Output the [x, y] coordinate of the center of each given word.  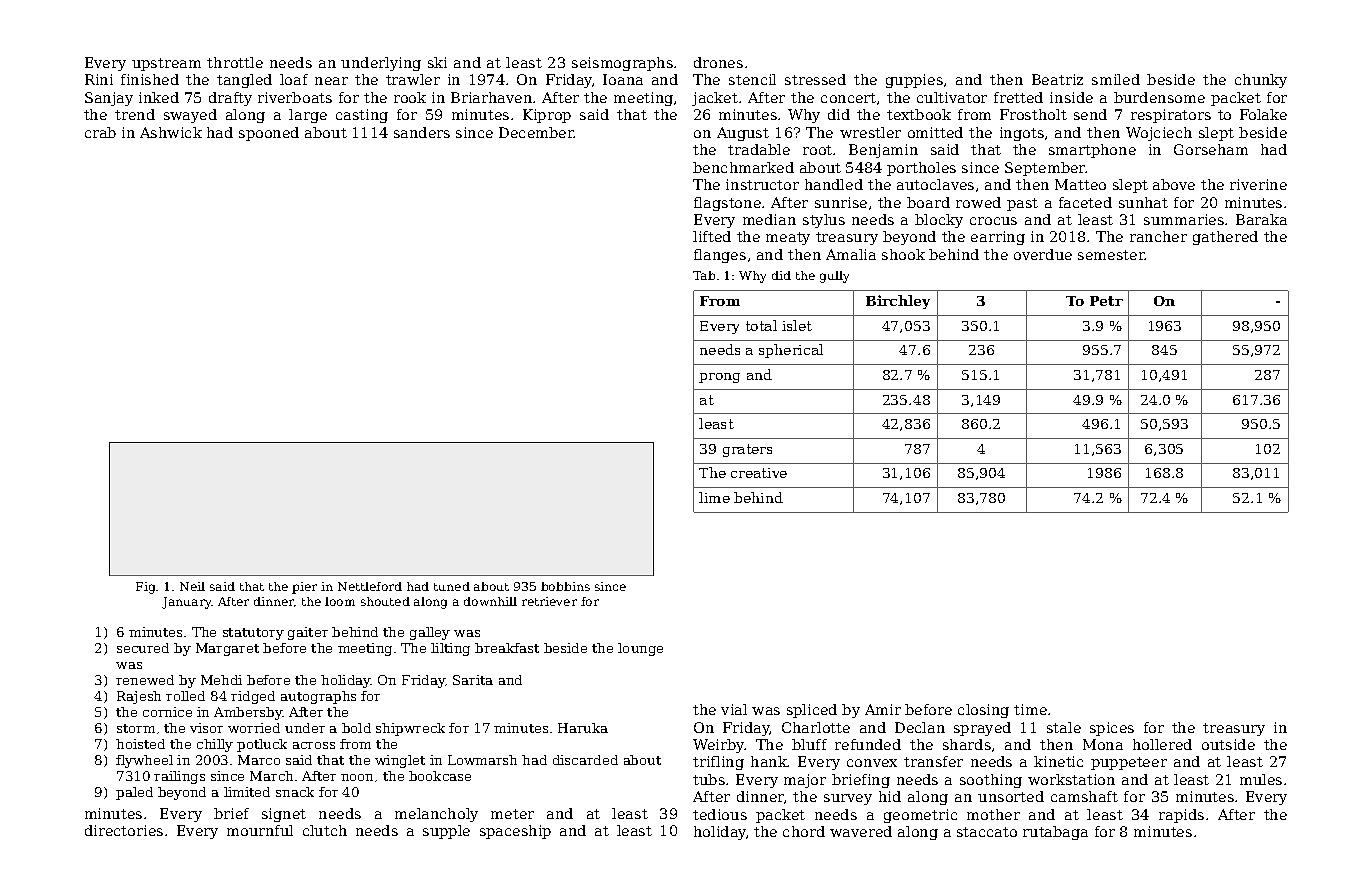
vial [734, 709]
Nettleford [370, 586]
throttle [235, 62]
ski [437, 62]
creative [759, 473]
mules [1261, 779]
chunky [1261, 81]
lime [714, 497]
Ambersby [248, 713]
